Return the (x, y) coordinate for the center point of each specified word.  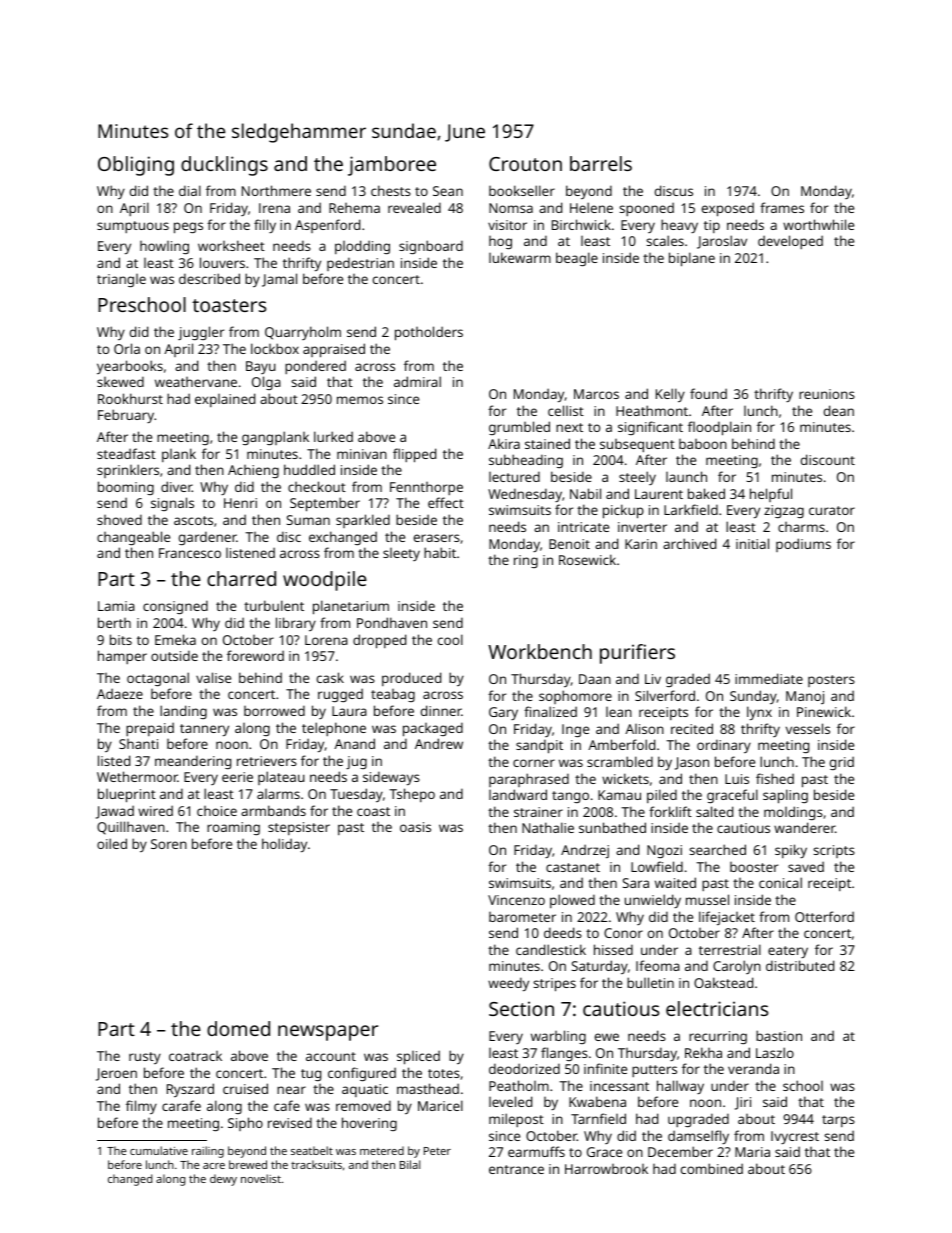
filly (265, 226)
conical (780, 882)
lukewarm (520, 257)
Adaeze (120, 693)
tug (311, 1075)
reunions (827, 394)
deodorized (524, 1068)
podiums (803, 545)
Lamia (116, 606)
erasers (437, 538)
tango (570, 797)
